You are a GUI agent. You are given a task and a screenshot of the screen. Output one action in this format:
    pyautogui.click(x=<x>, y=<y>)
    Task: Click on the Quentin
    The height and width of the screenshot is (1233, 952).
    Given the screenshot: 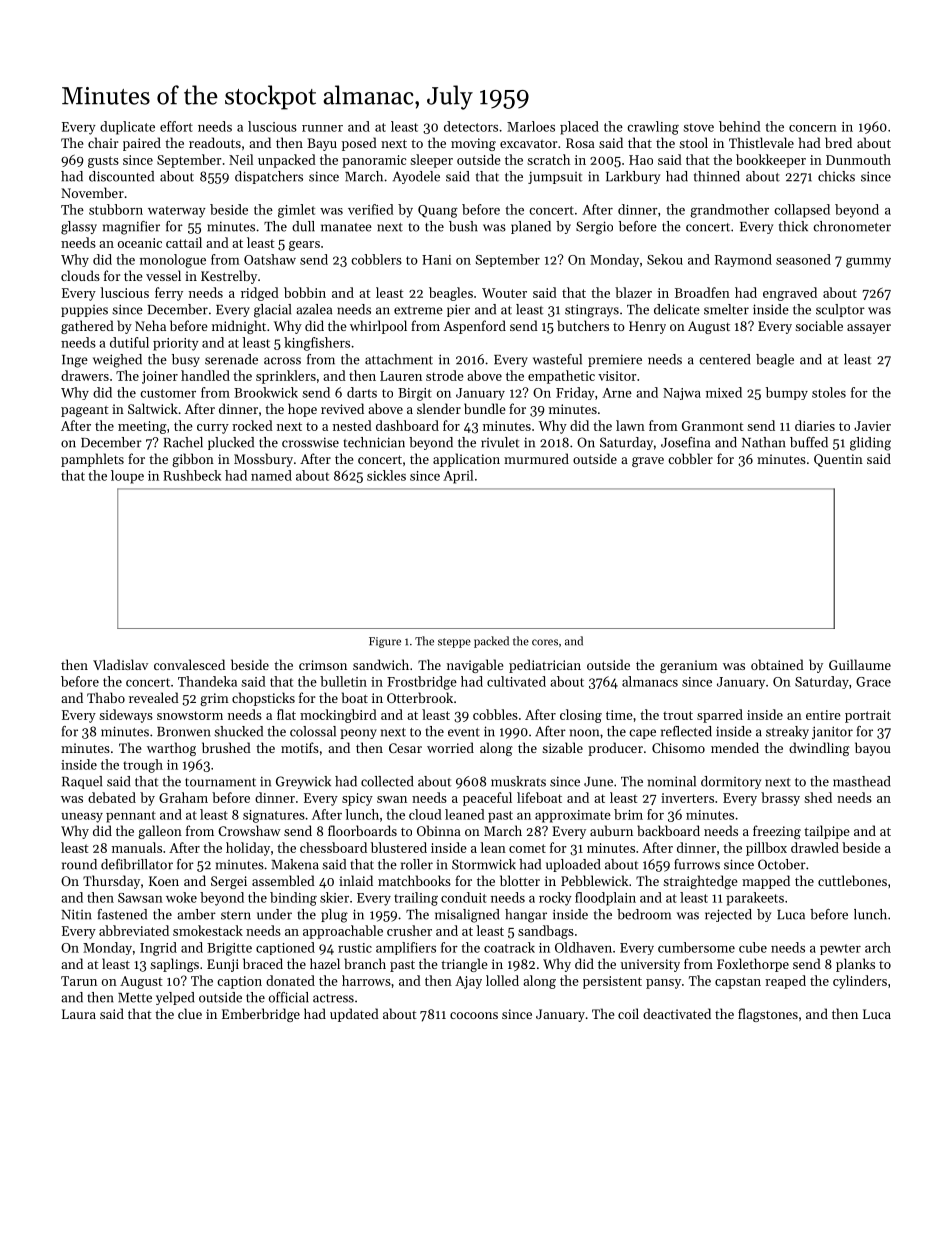 What is the action you would take?
    pyautogui.click(x=838, y=460)
